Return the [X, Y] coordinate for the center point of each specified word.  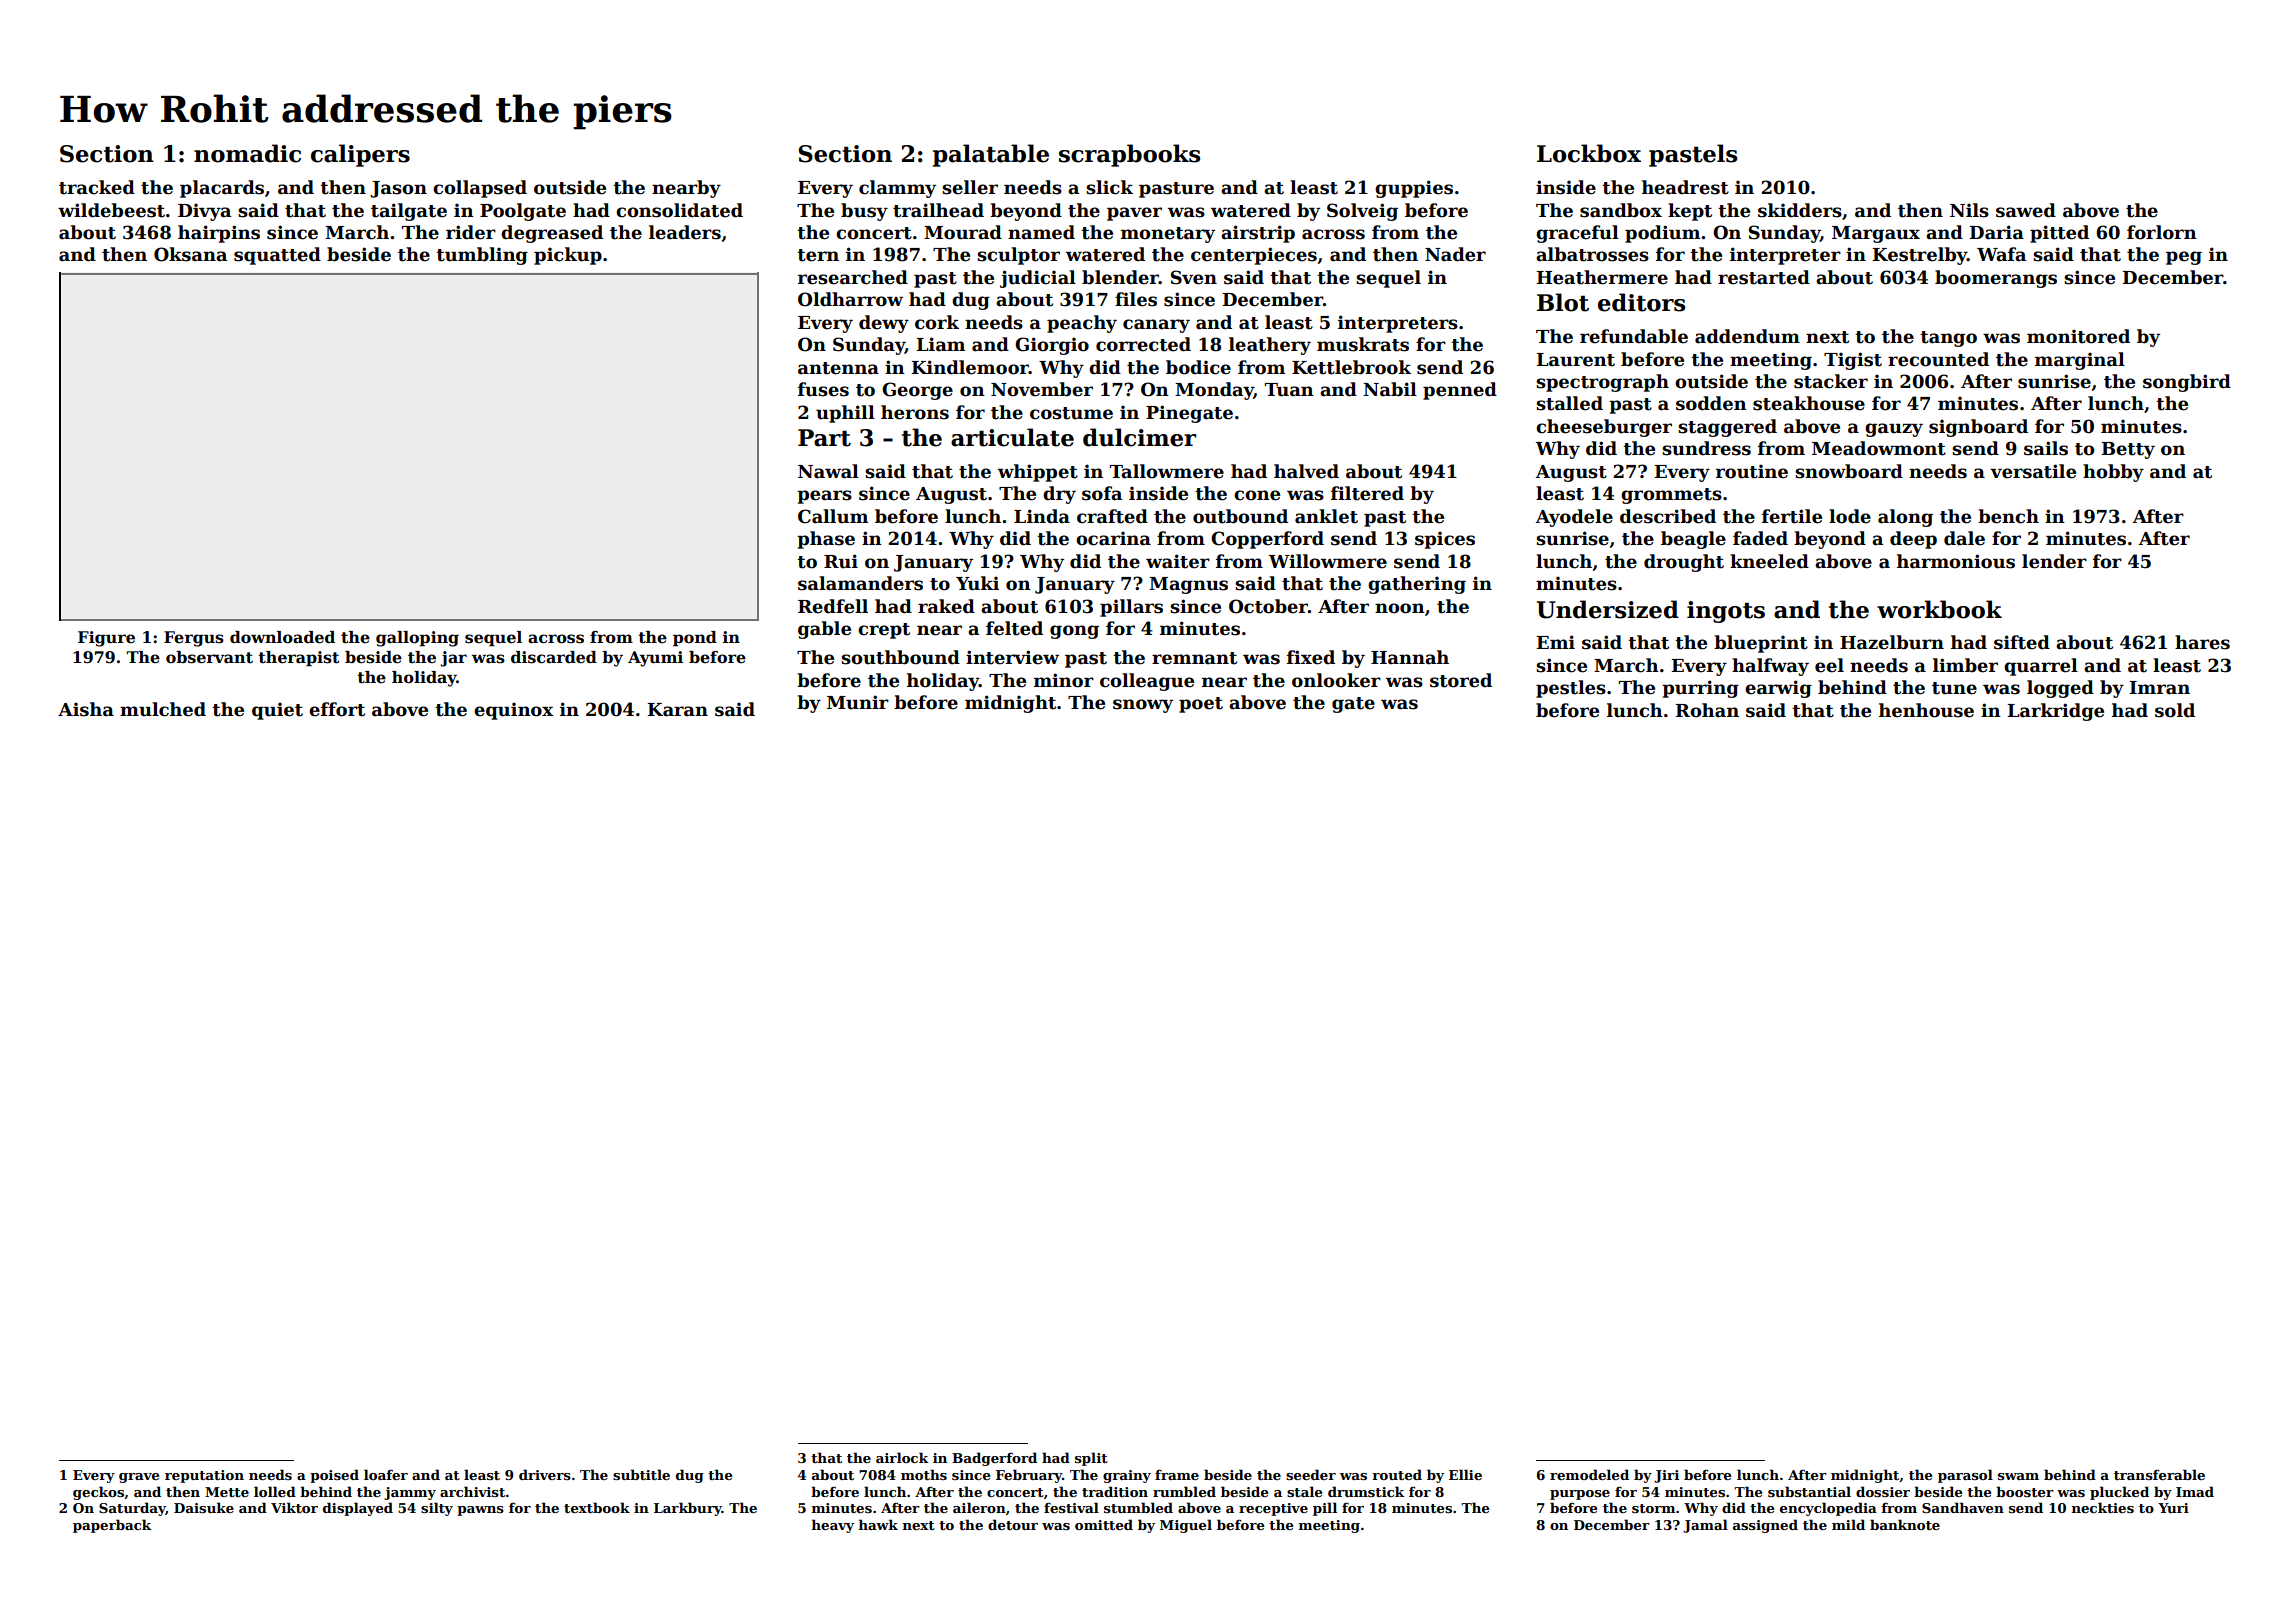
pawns [480, 1511]
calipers [360, 155]
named [1041, 232]
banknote [1905, 1524]
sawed [2026, 210]
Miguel [1186, 1526]
